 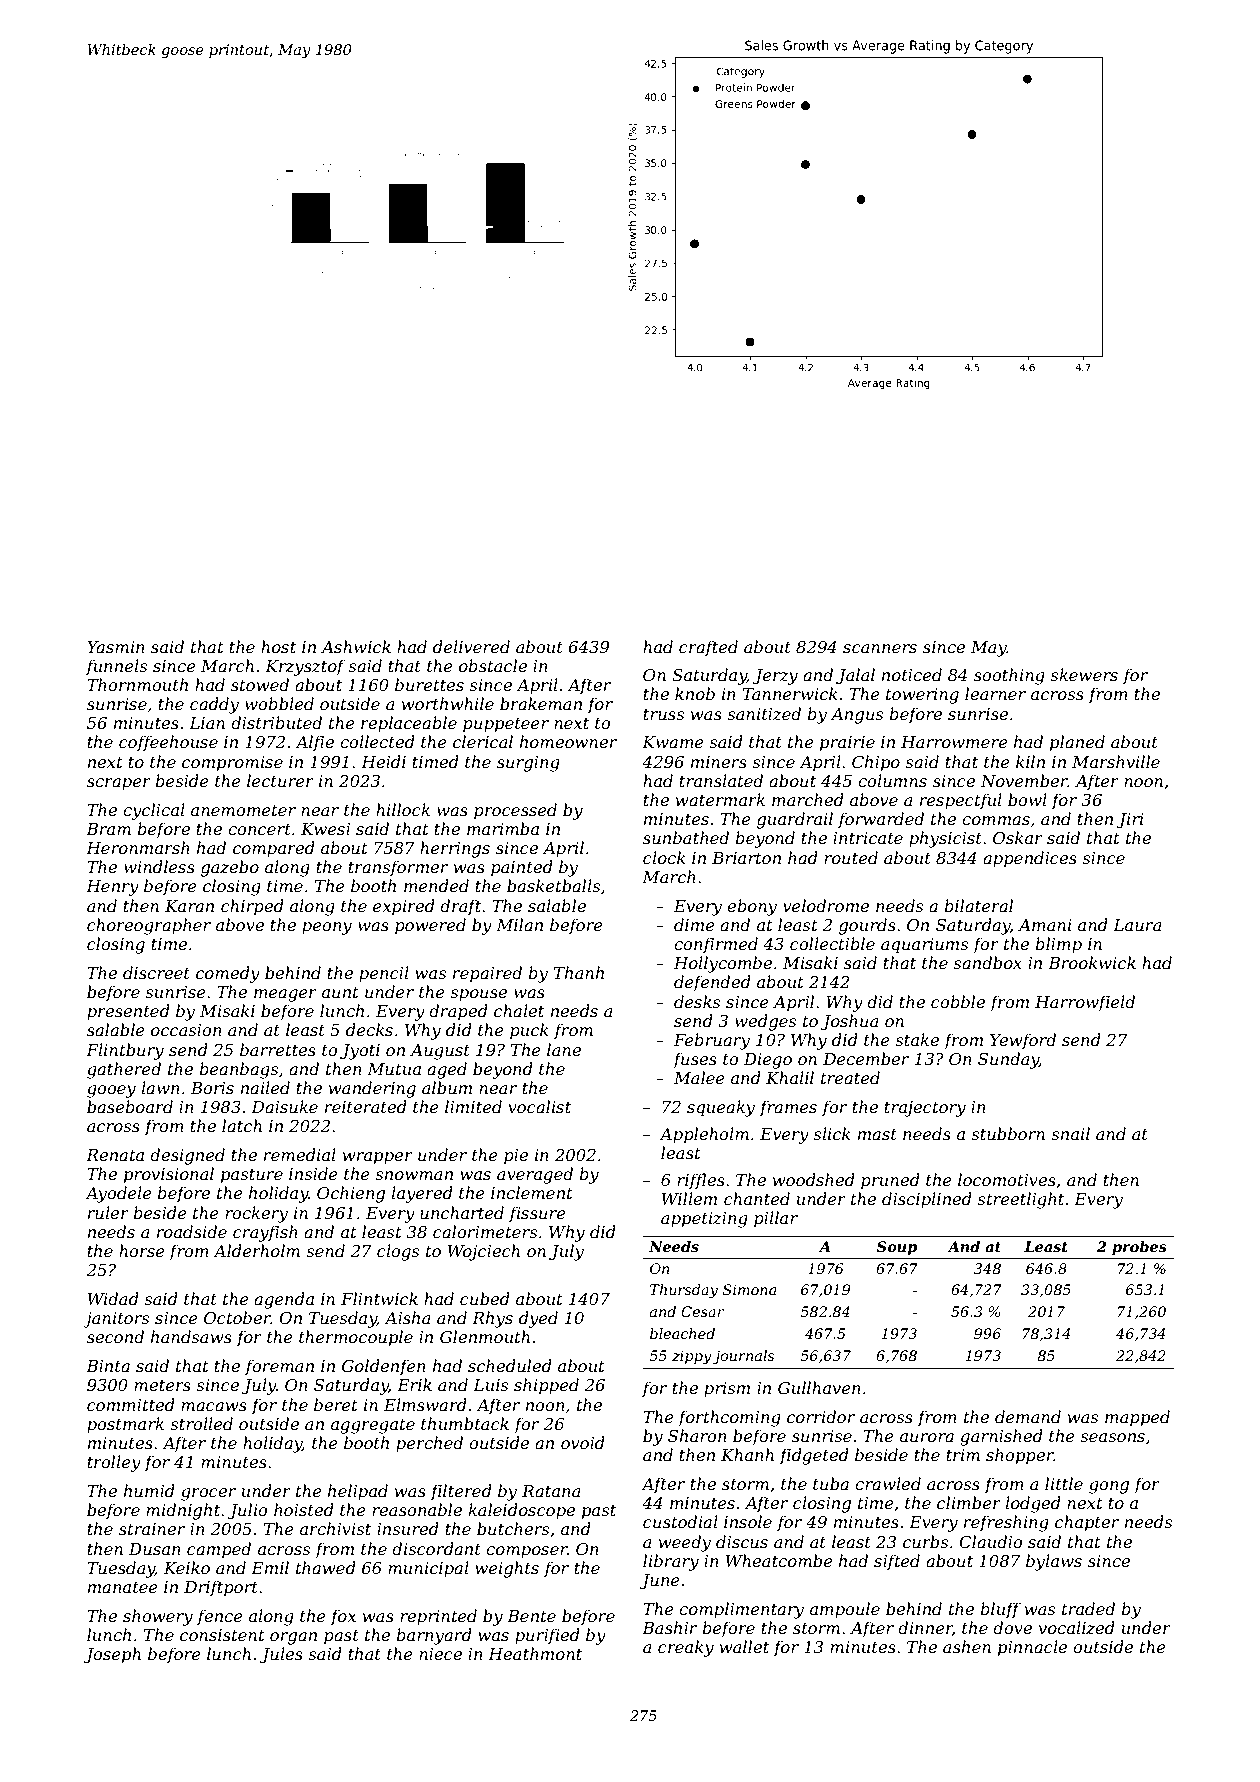 I want to click on ashen, so click(x=967, y=1646).
